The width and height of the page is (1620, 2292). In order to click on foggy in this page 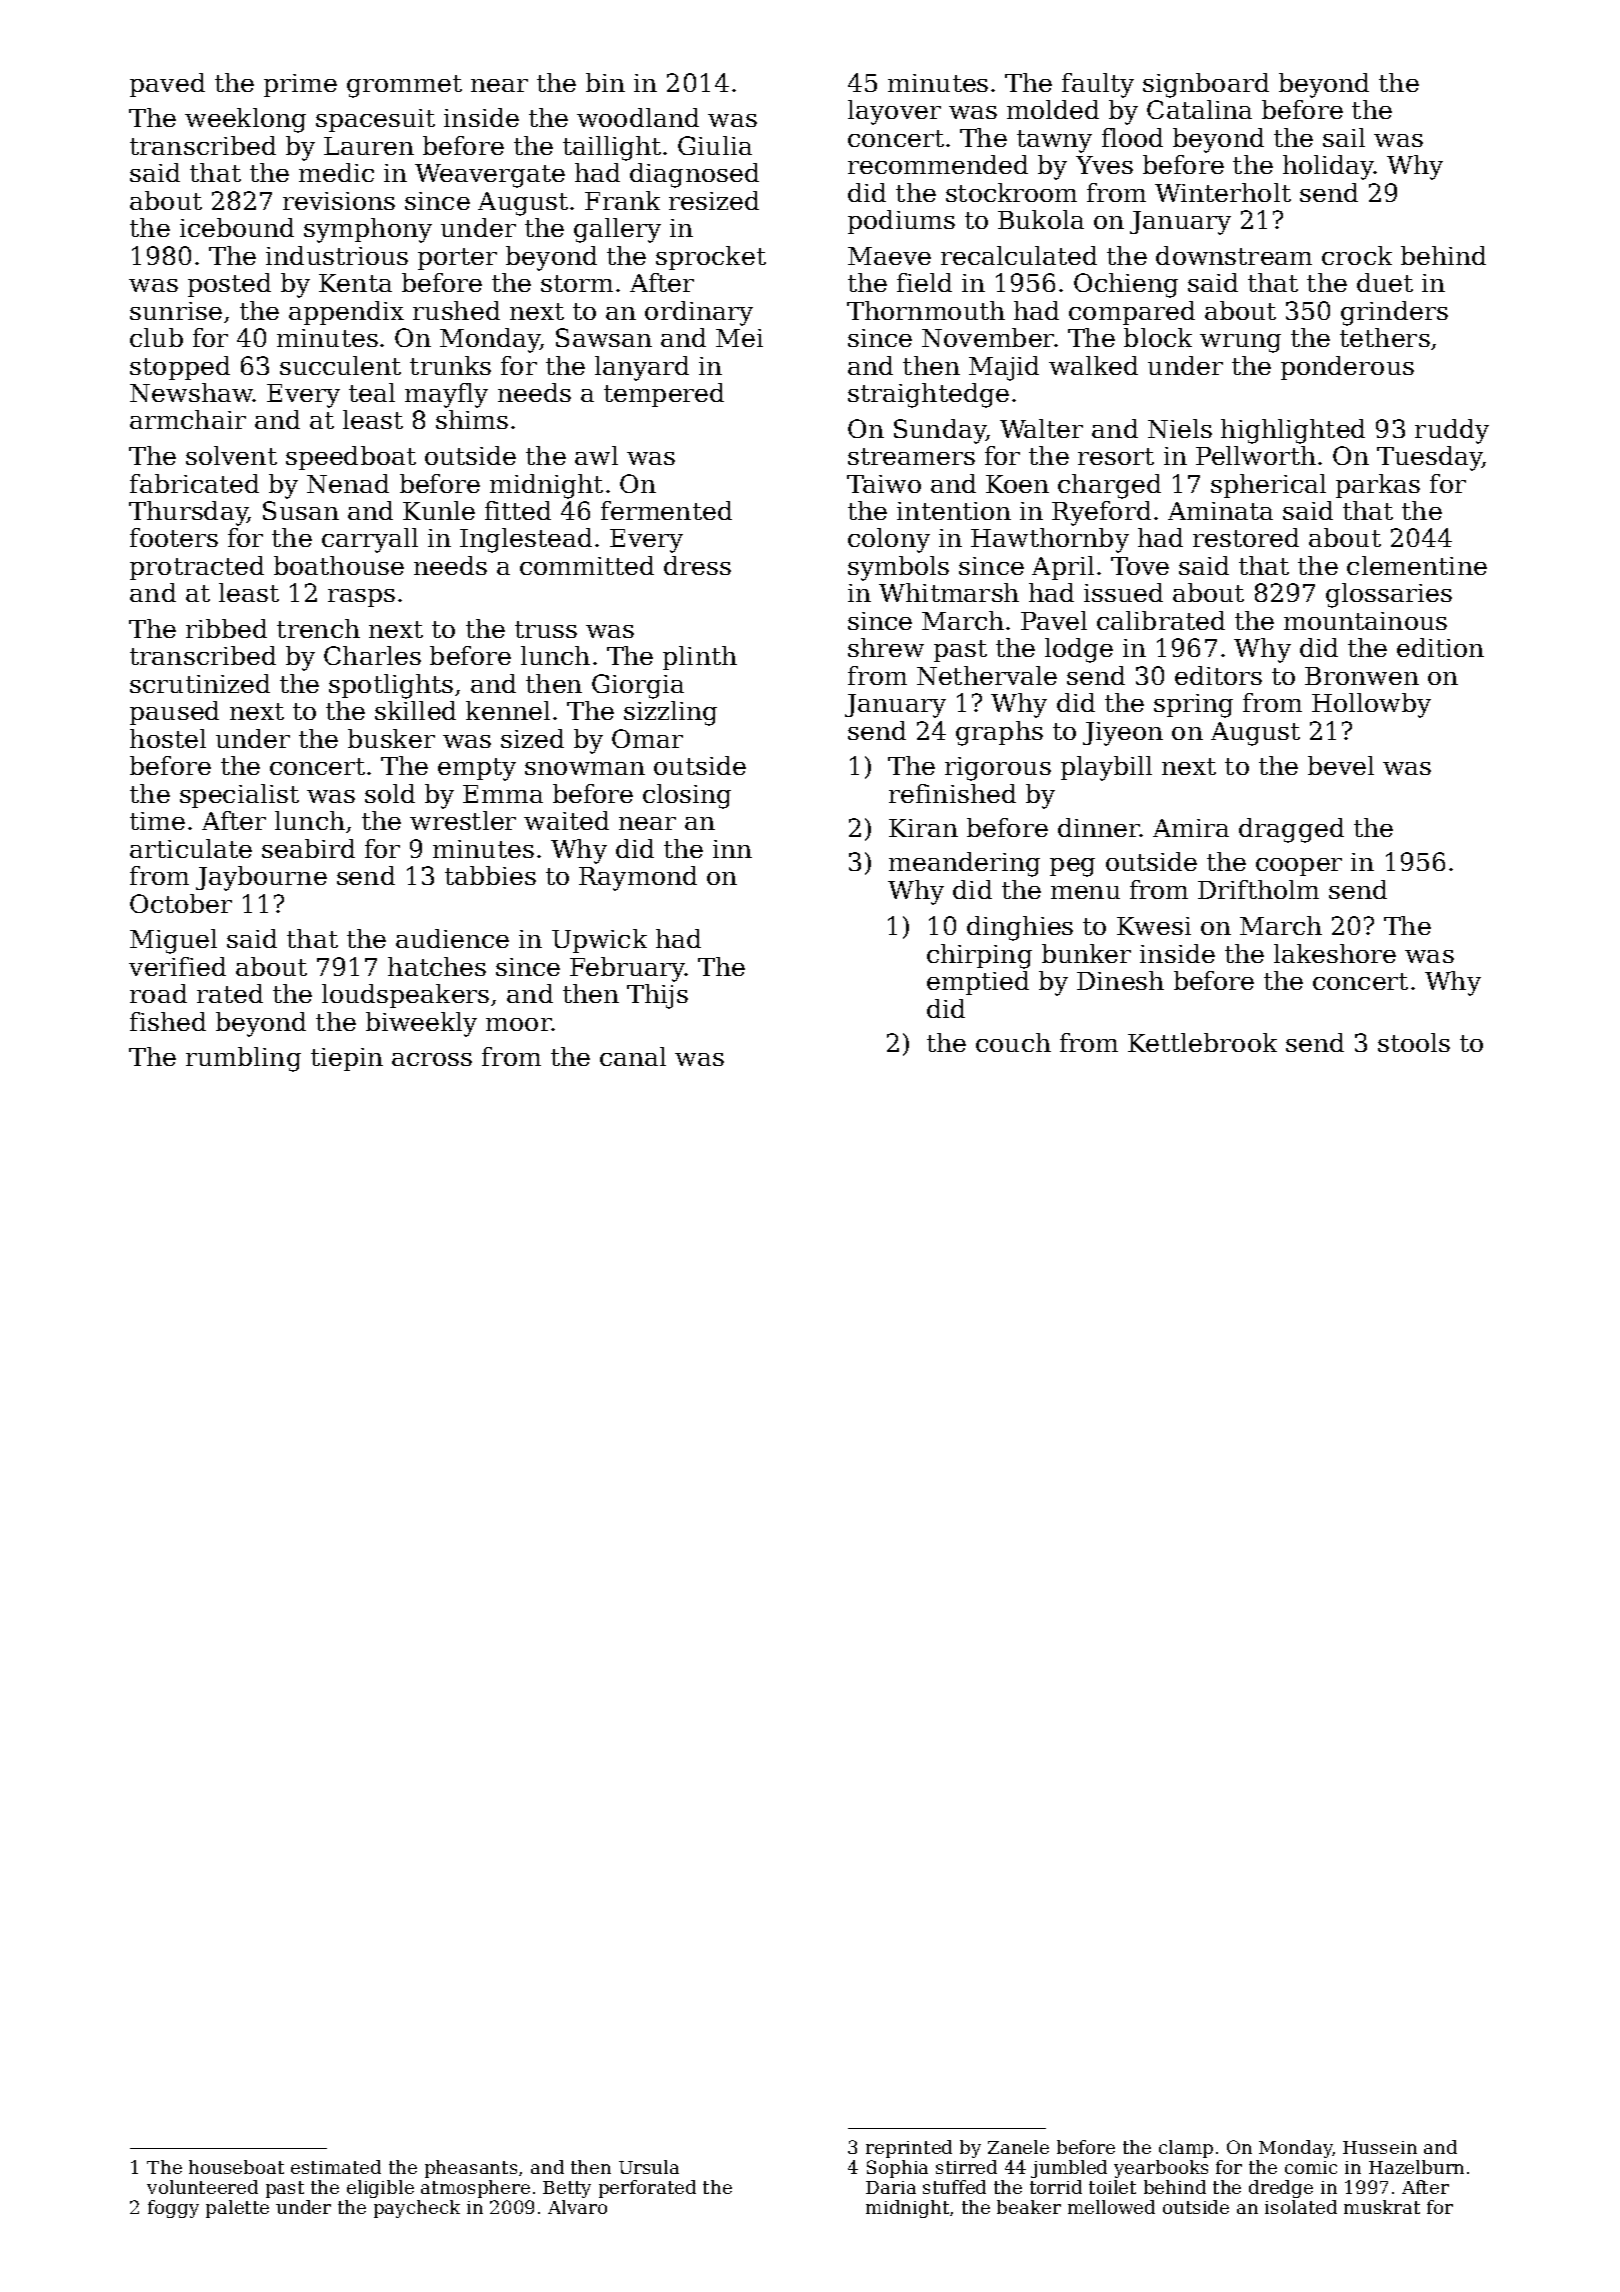, I will do `click(173, 2209)`.
